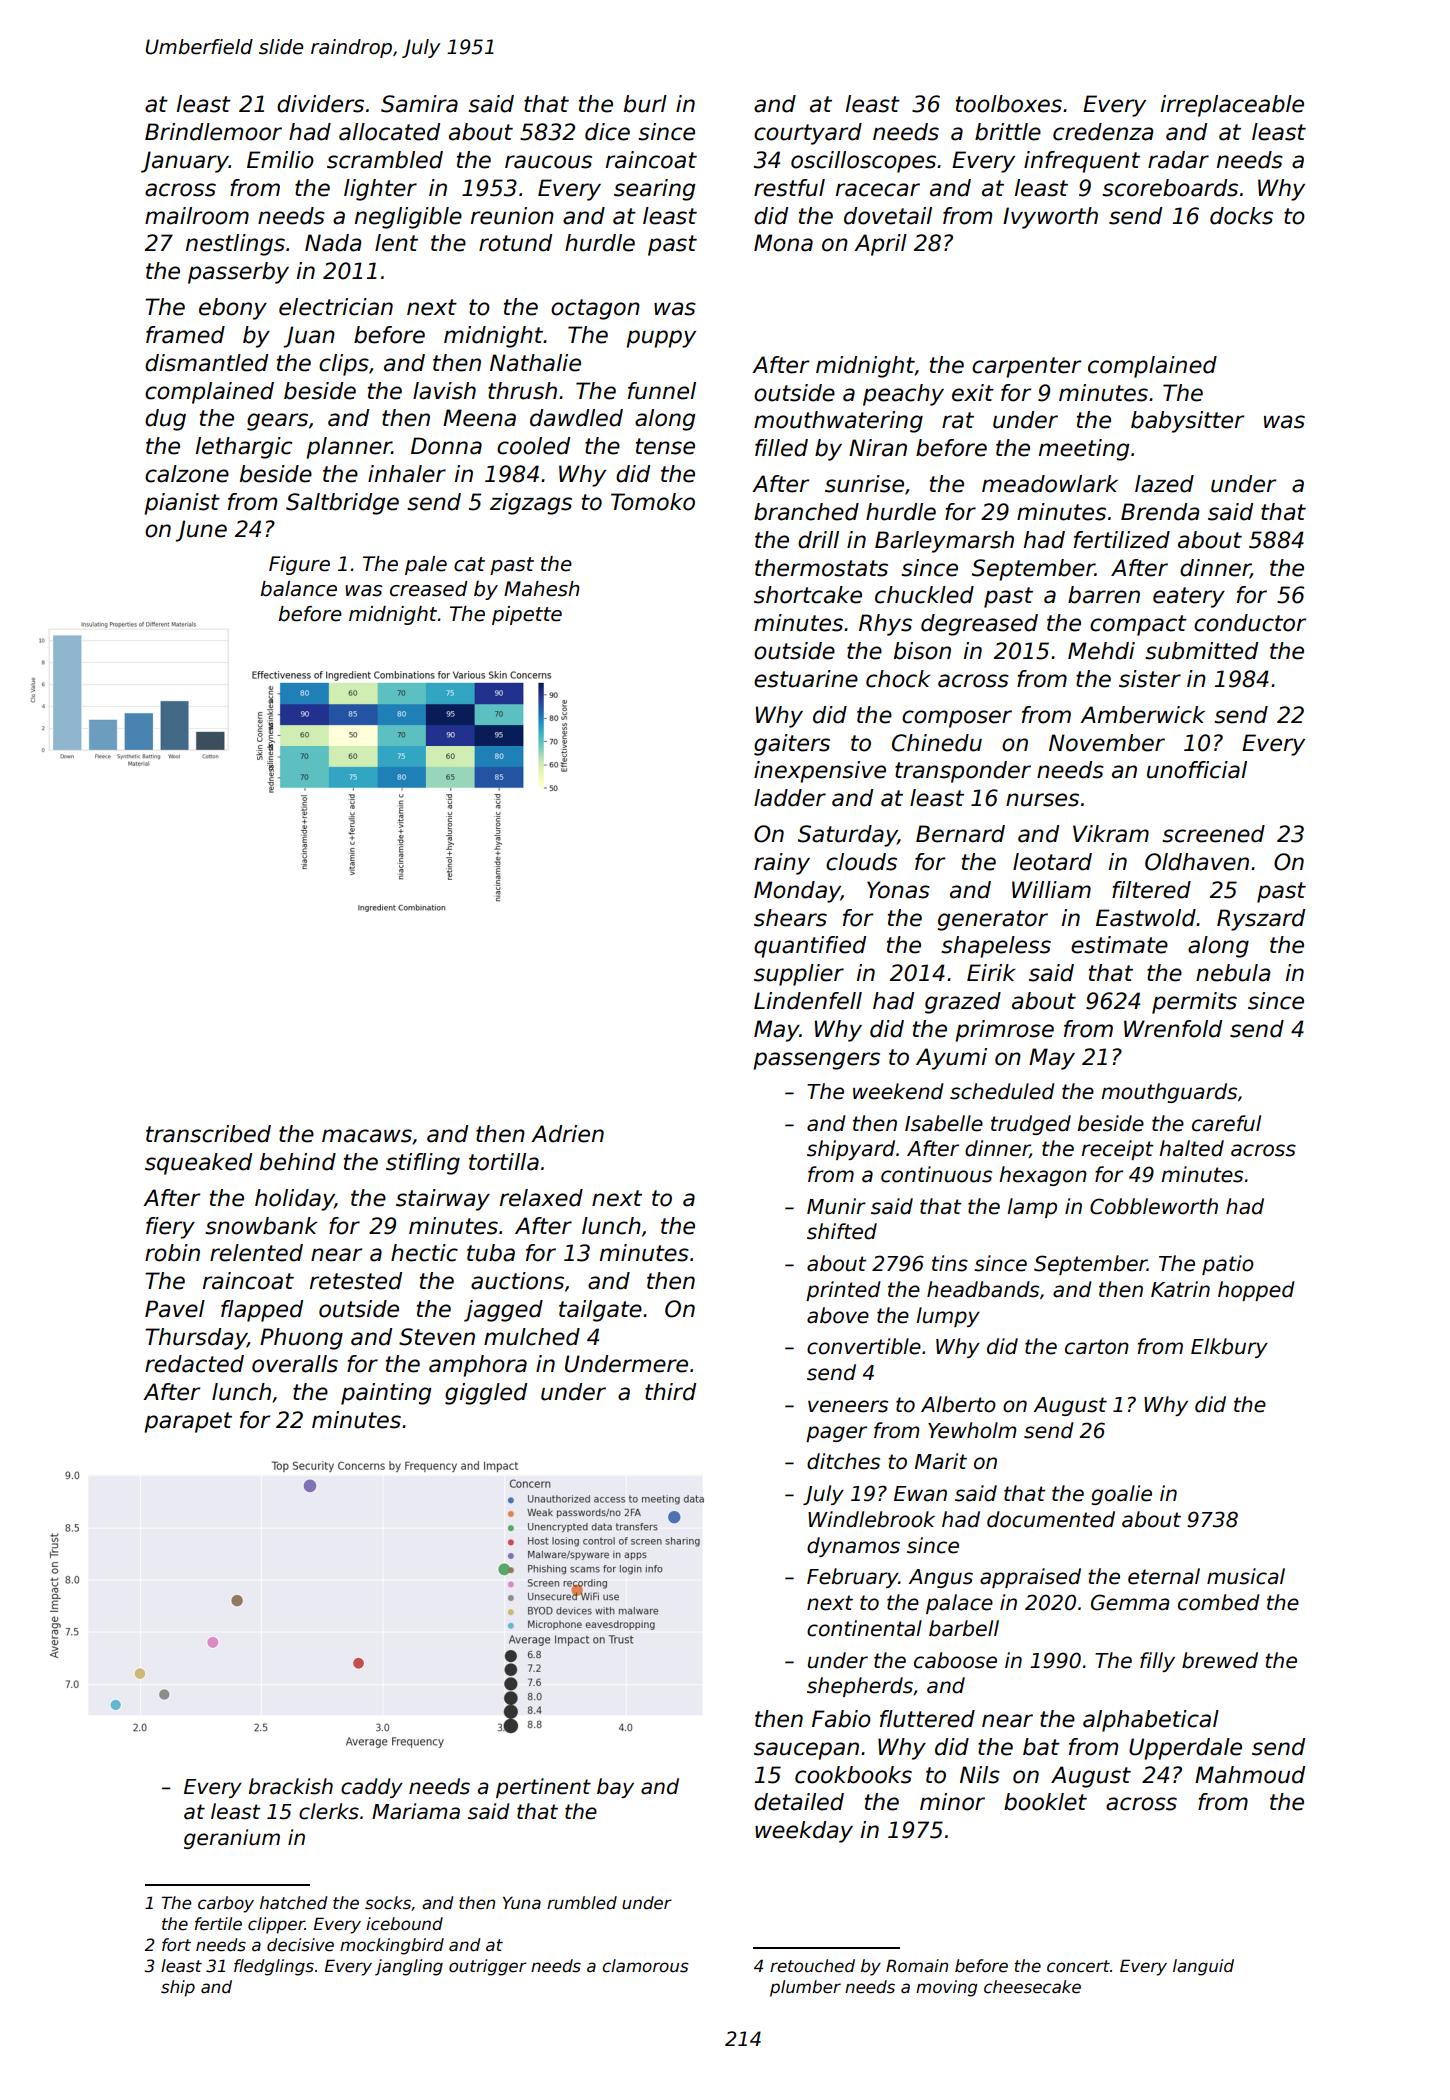  Describe the element at coordinates (409, 1967) in the document. I see `jangling` at that location.
